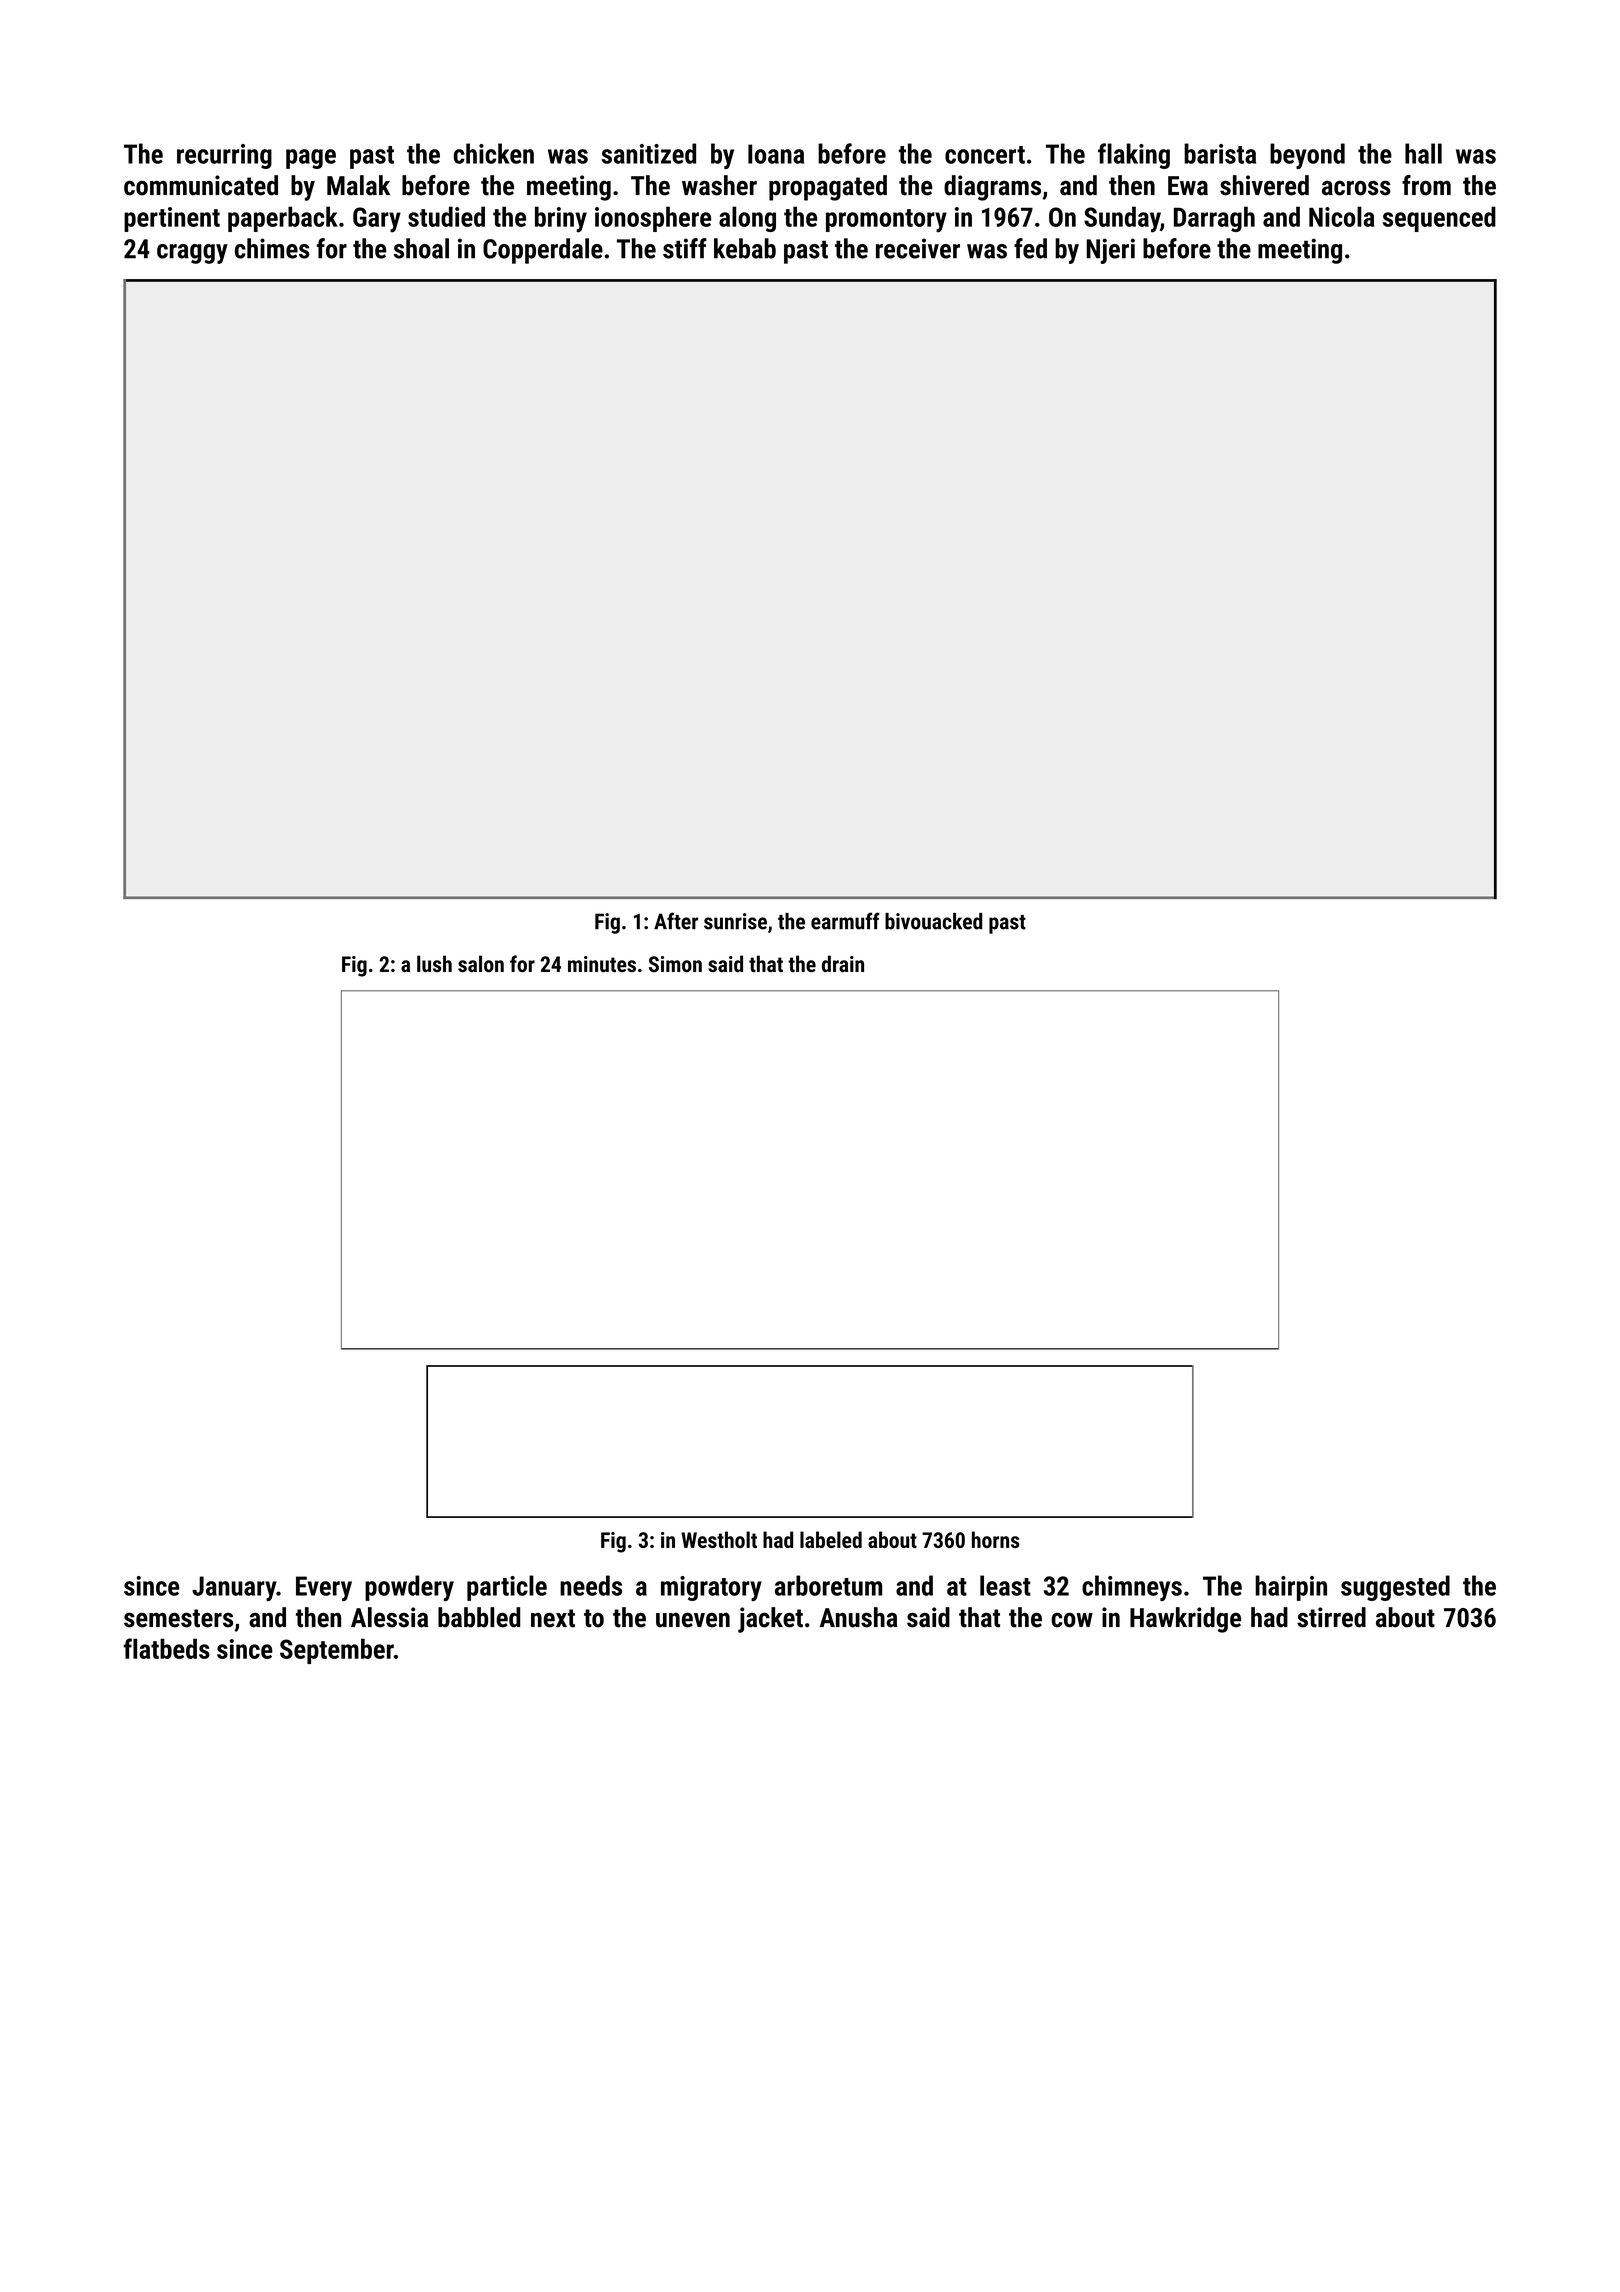 Image resolution: width=1620 pixels, height=2292 pixels. Describe the element at coordinates (933, 921) in the page. I see `bivouacked` at that location.
